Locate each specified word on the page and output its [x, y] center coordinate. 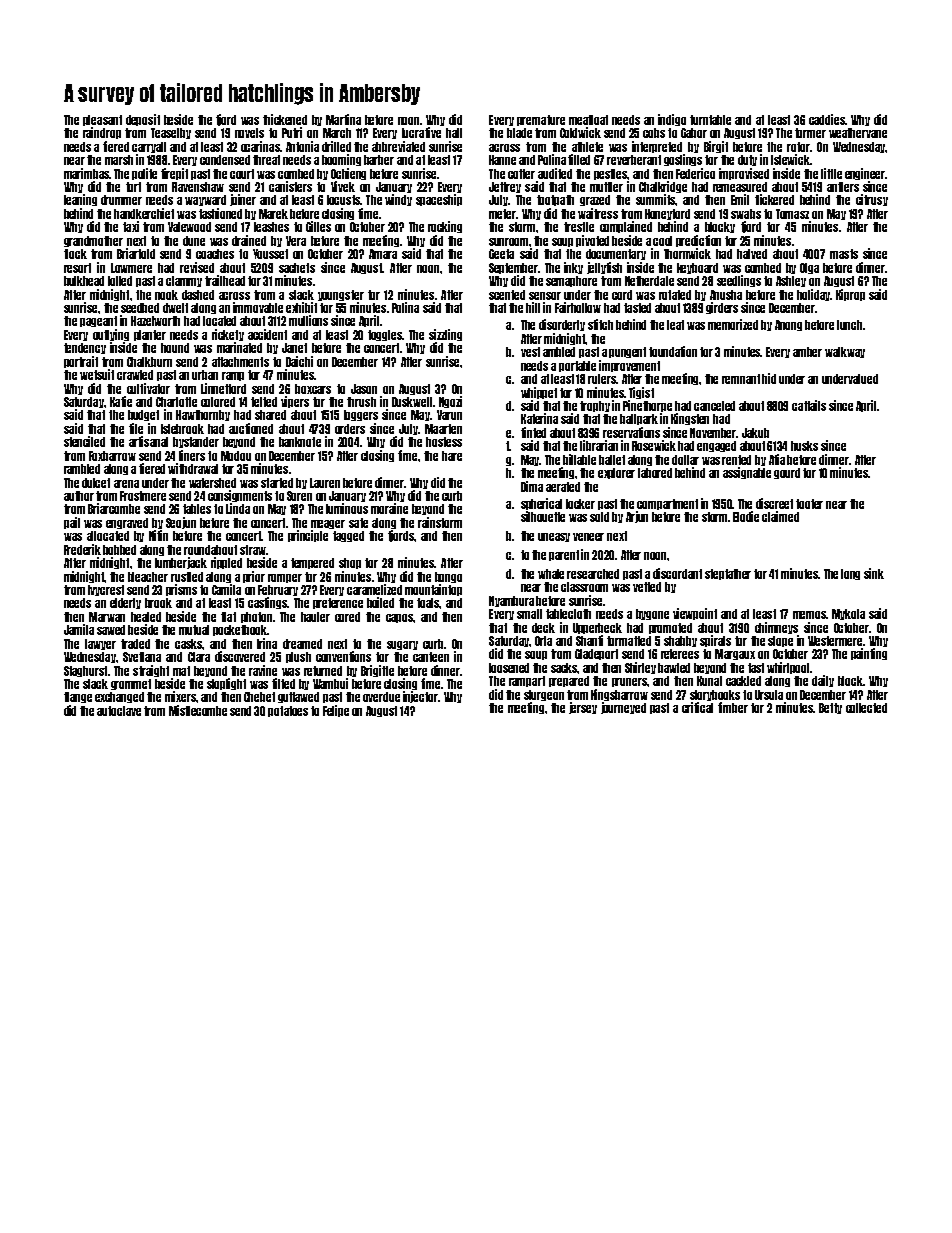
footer [809, 504]
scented [507, 295]
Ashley [791, 281]
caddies [827, 119]
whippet [539, 393]
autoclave [119, 711]
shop [350, 563]
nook [166, 295]
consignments [240, 496]
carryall [149, 147]
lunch [849, 325]
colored [218, 402]
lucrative [421, 132]
